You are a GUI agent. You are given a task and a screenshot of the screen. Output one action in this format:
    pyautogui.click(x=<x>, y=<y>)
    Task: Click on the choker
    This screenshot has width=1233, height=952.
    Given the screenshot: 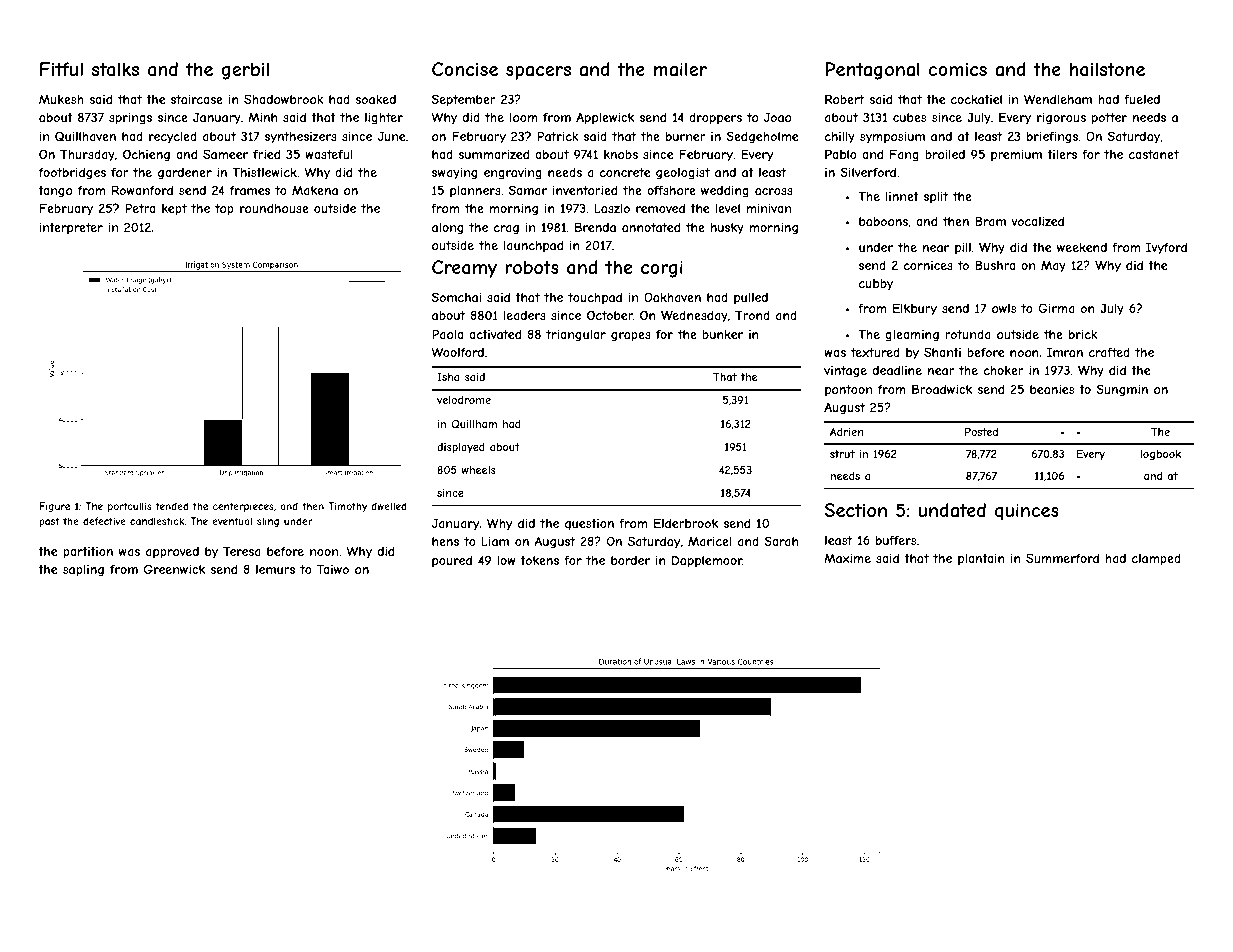 What is the action you would take?
    pyautogui.click(x=1004, y=370)
